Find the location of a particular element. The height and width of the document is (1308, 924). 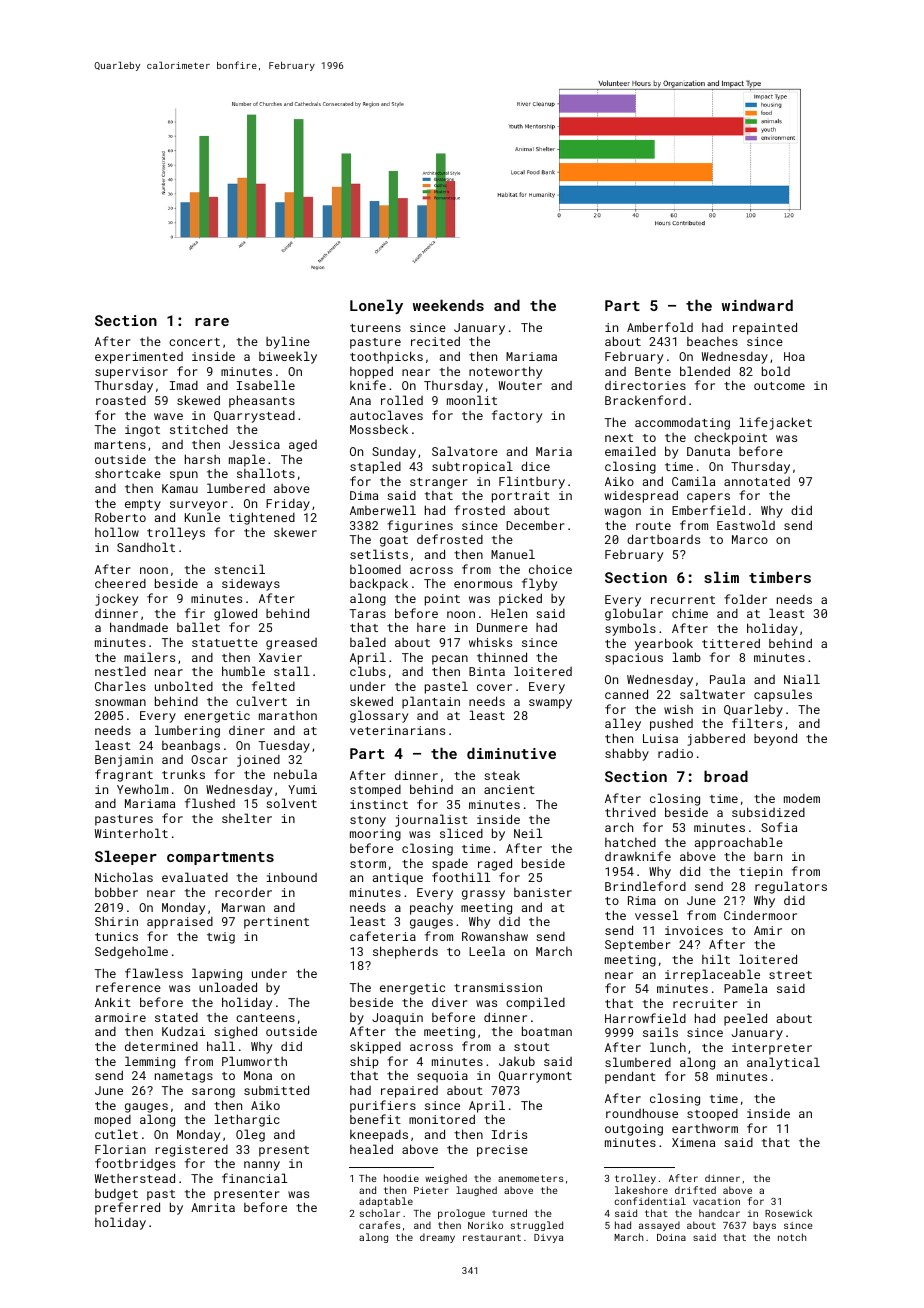

rare is located at coordinates (212, 322).
